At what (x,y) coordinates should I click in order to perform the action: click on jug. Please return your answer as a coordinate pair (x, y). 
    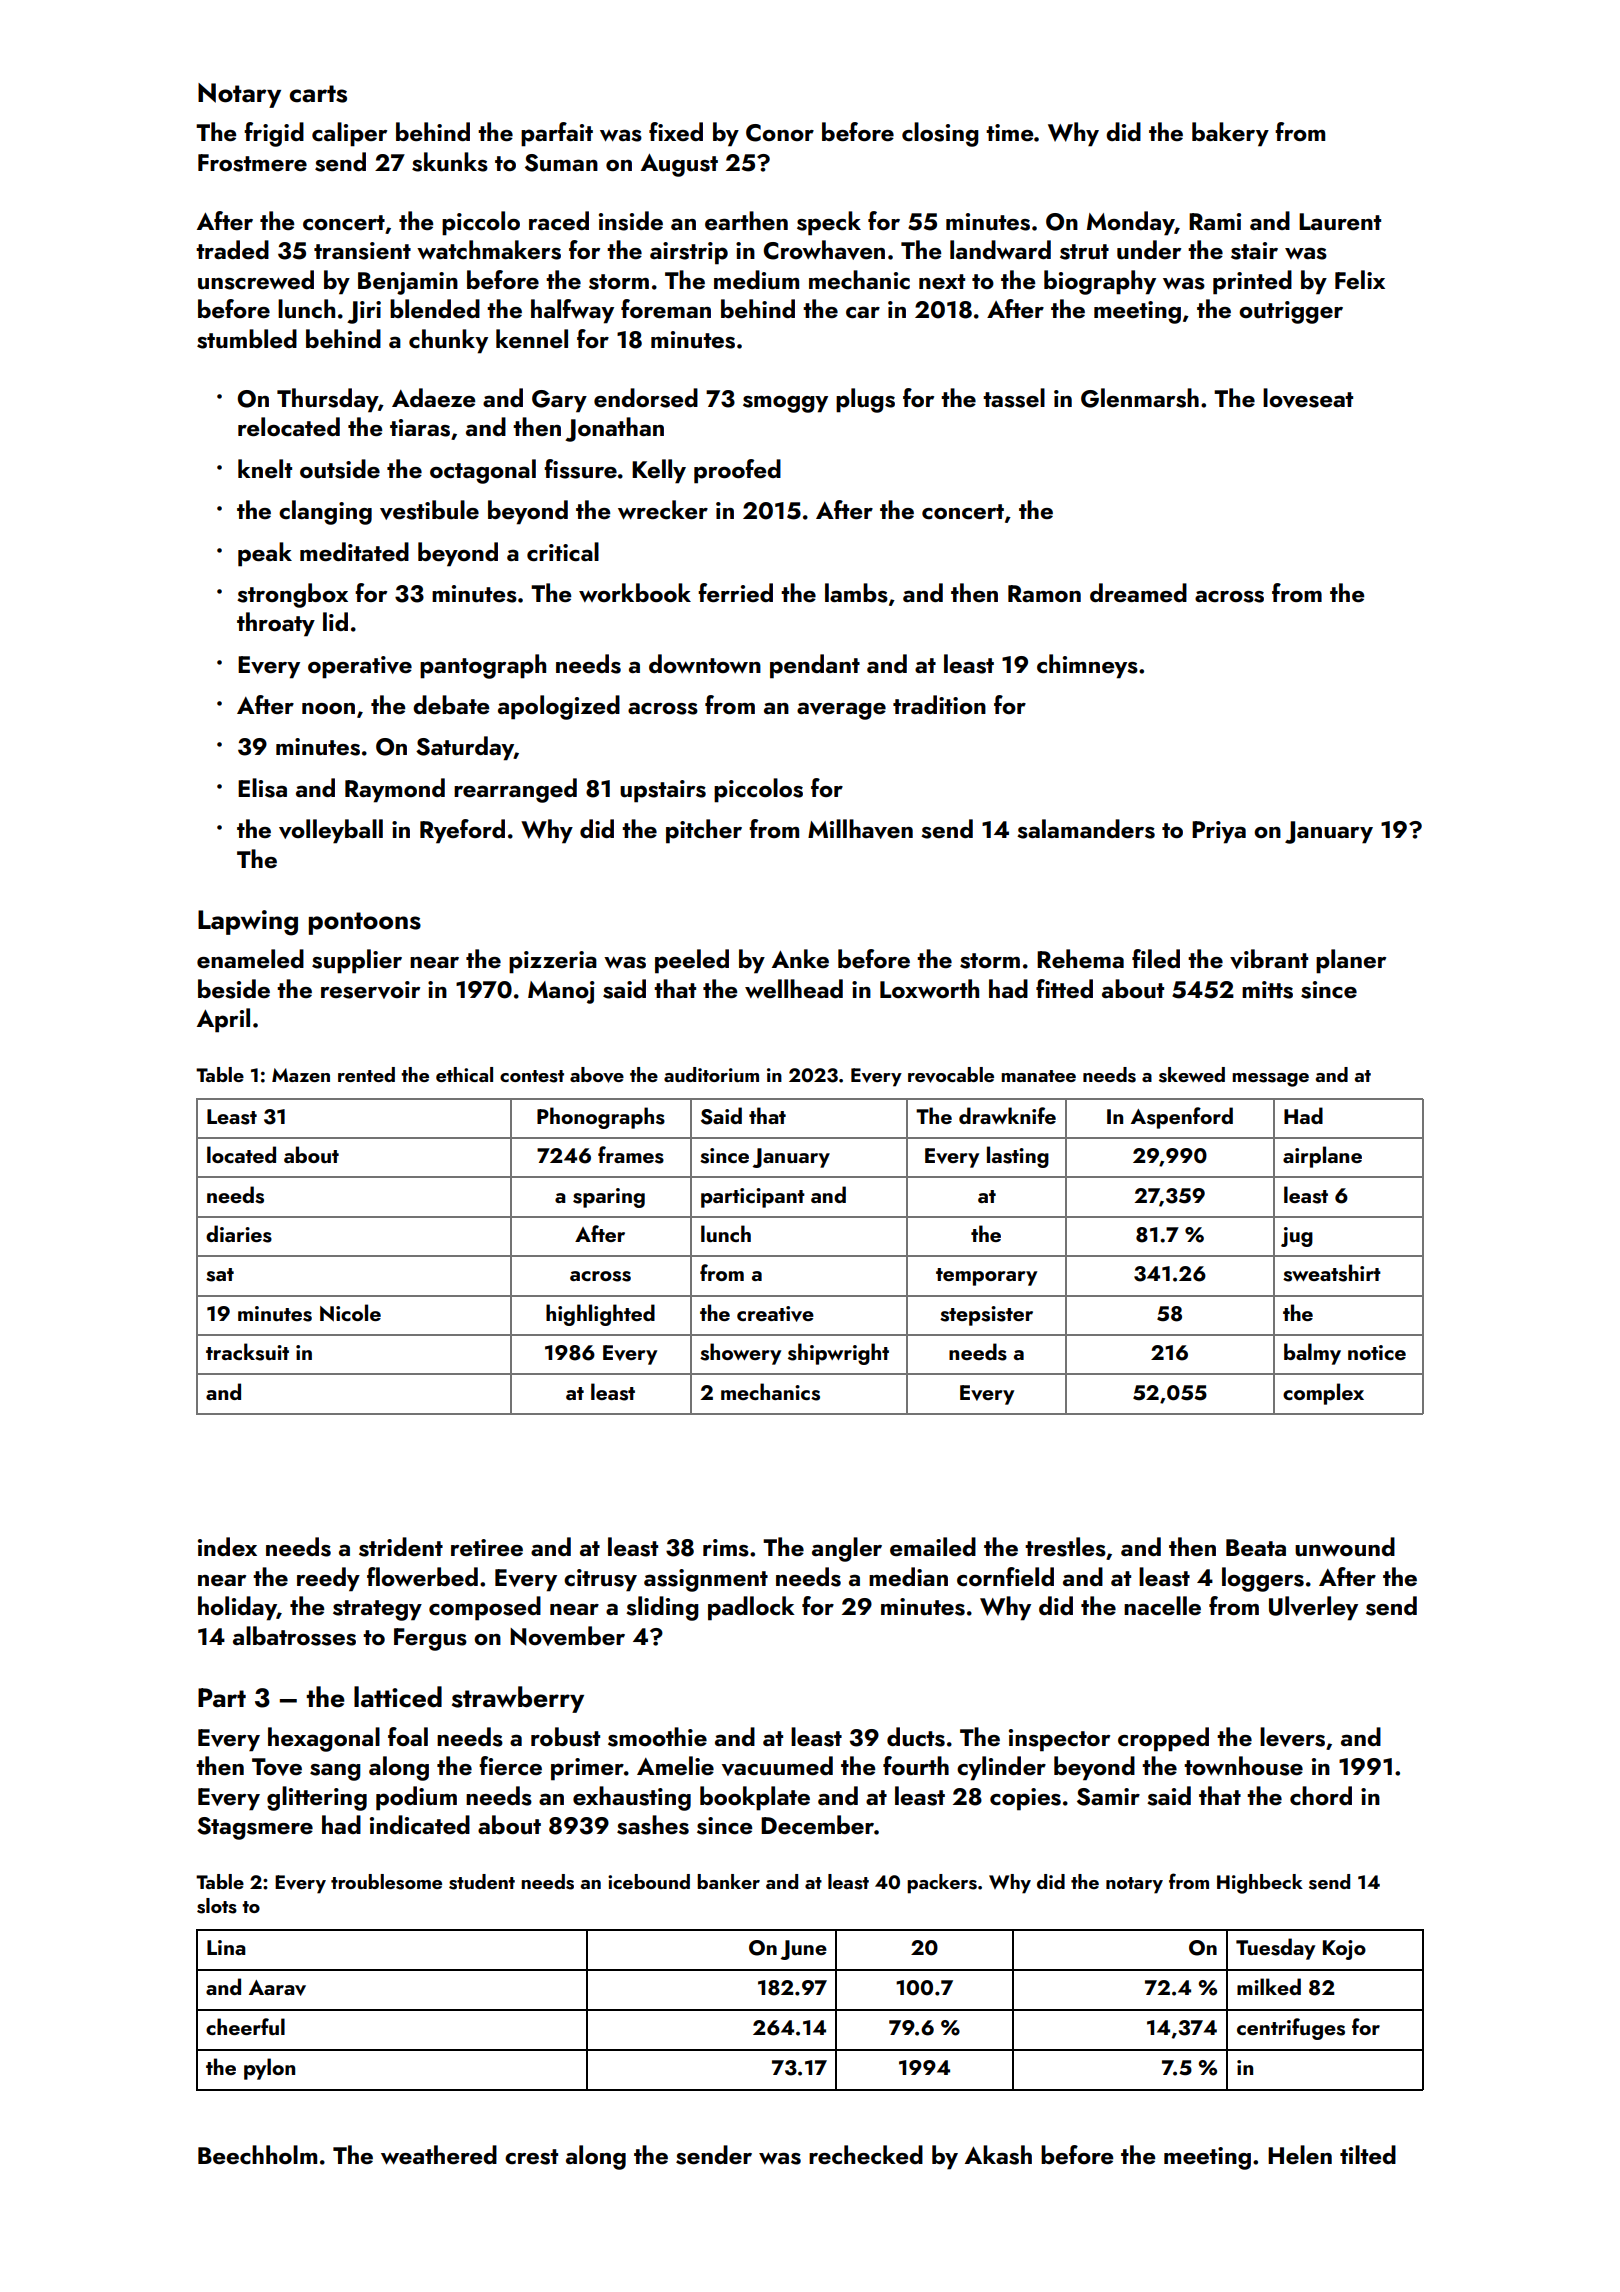
    Looking at the image, I should click on (1297, 1237).
